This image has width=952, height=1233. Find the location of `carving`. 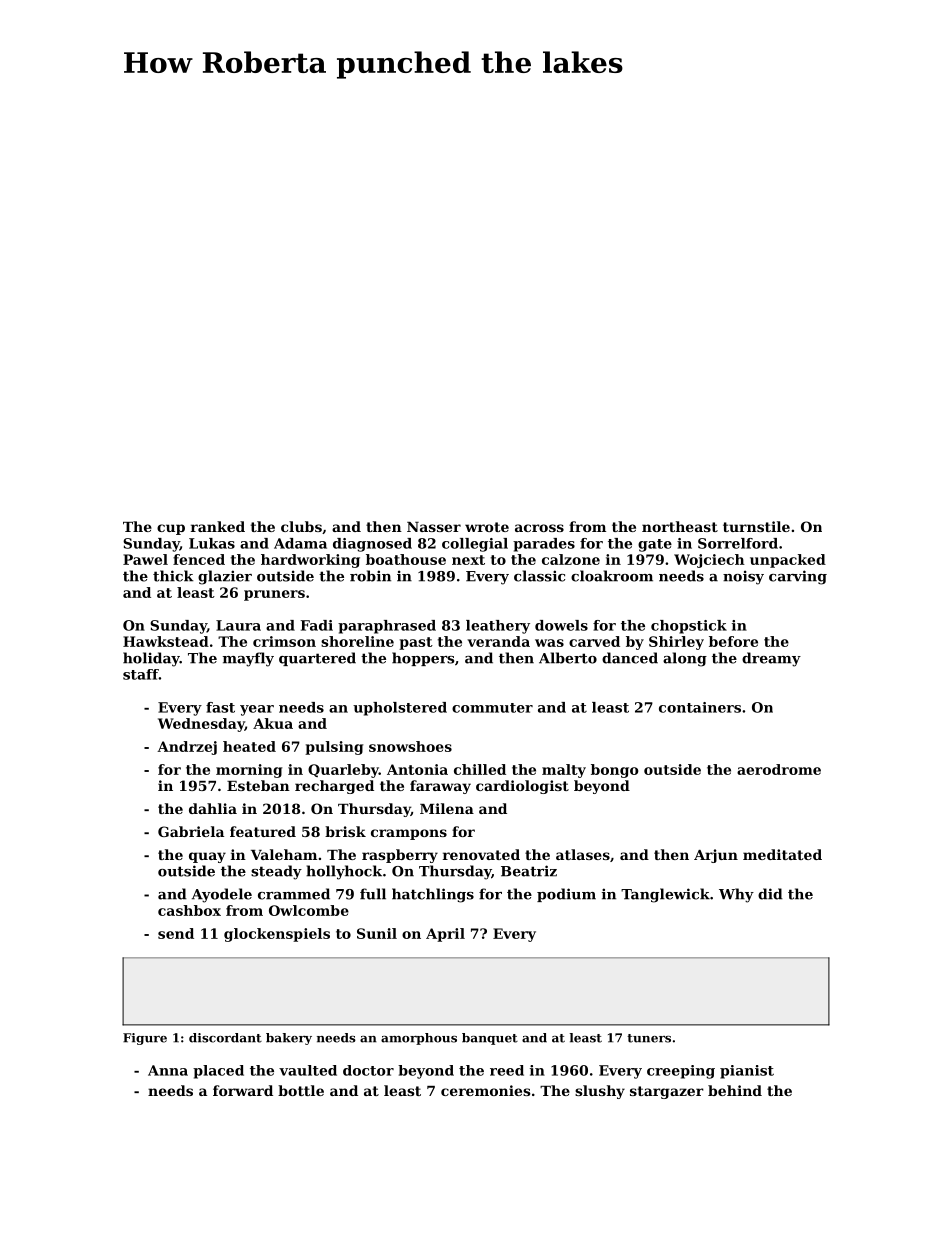

carving is located at coordinates (798, 577).
